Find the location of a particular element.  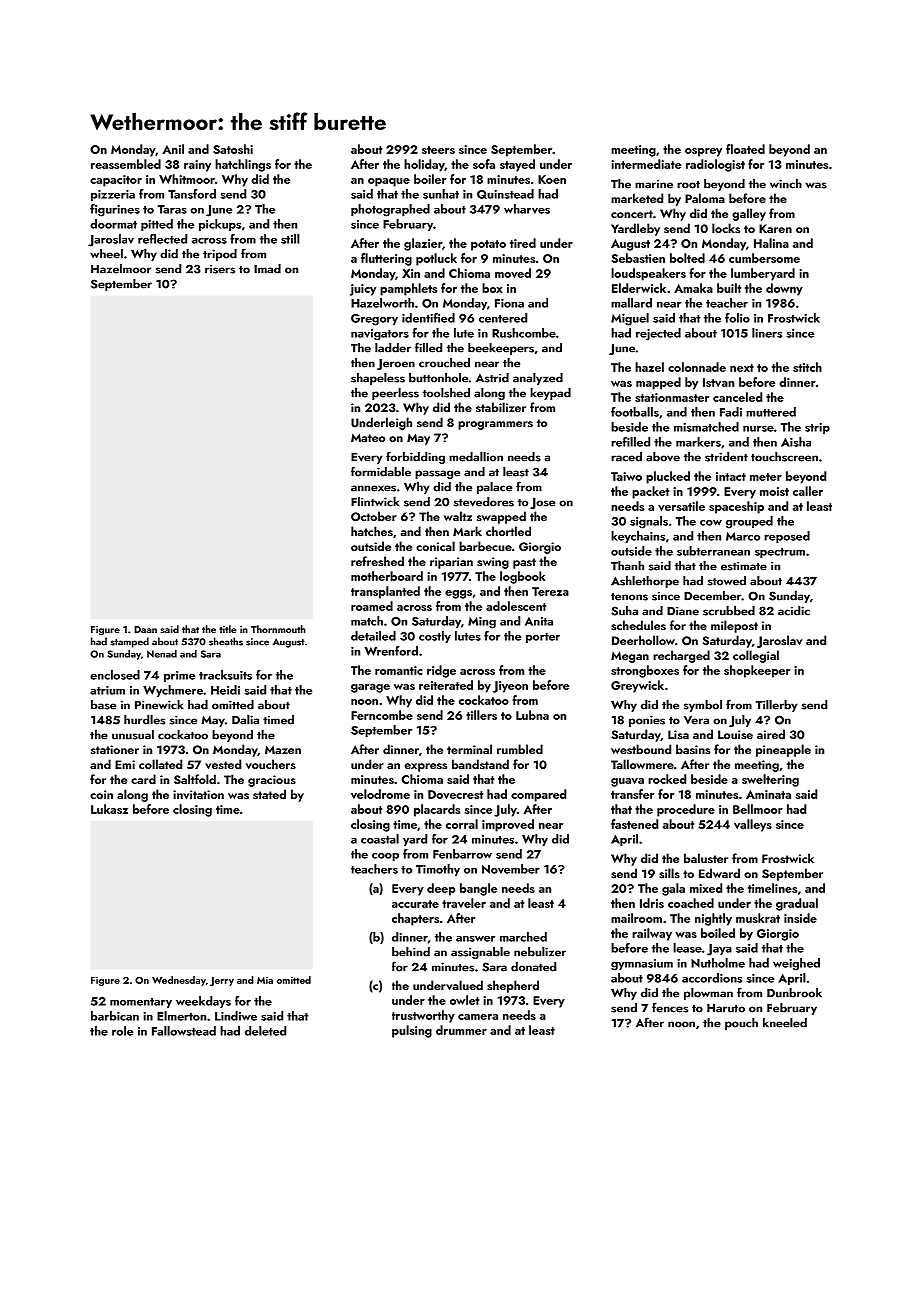

Anil is located at coordinates (173, 149).
